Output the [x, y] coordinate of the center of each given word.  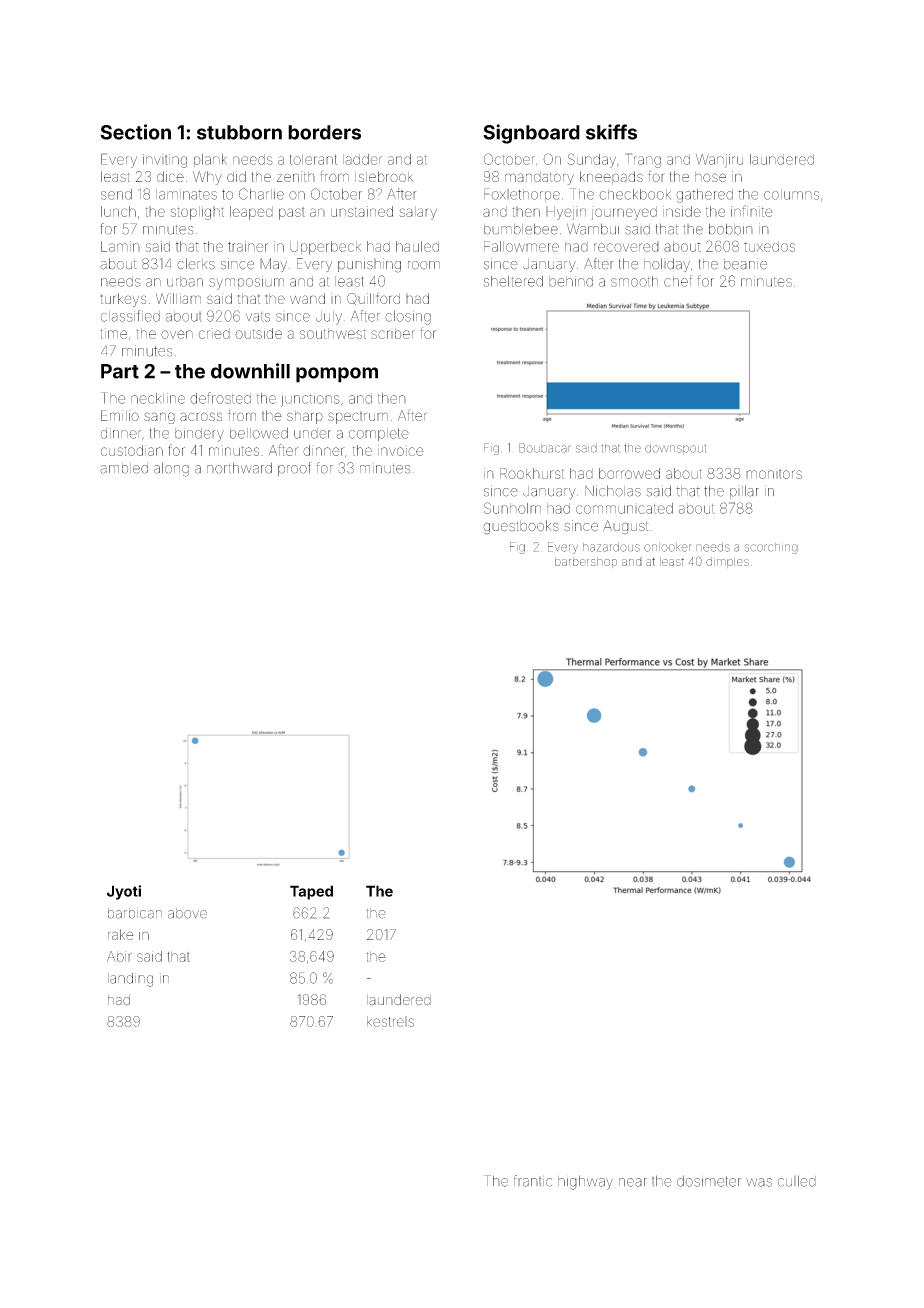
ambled [124, 468]
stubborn [239, 132]
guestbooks [521, 527]
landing [130, 980]
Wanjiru [719, 161]
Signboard [531, 134]
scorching [771, 548]
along [171, 469]
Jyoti [124, 892]
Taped [311, 892]
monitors [774, 474]
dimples [727, 562]
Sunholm [512, 508]
